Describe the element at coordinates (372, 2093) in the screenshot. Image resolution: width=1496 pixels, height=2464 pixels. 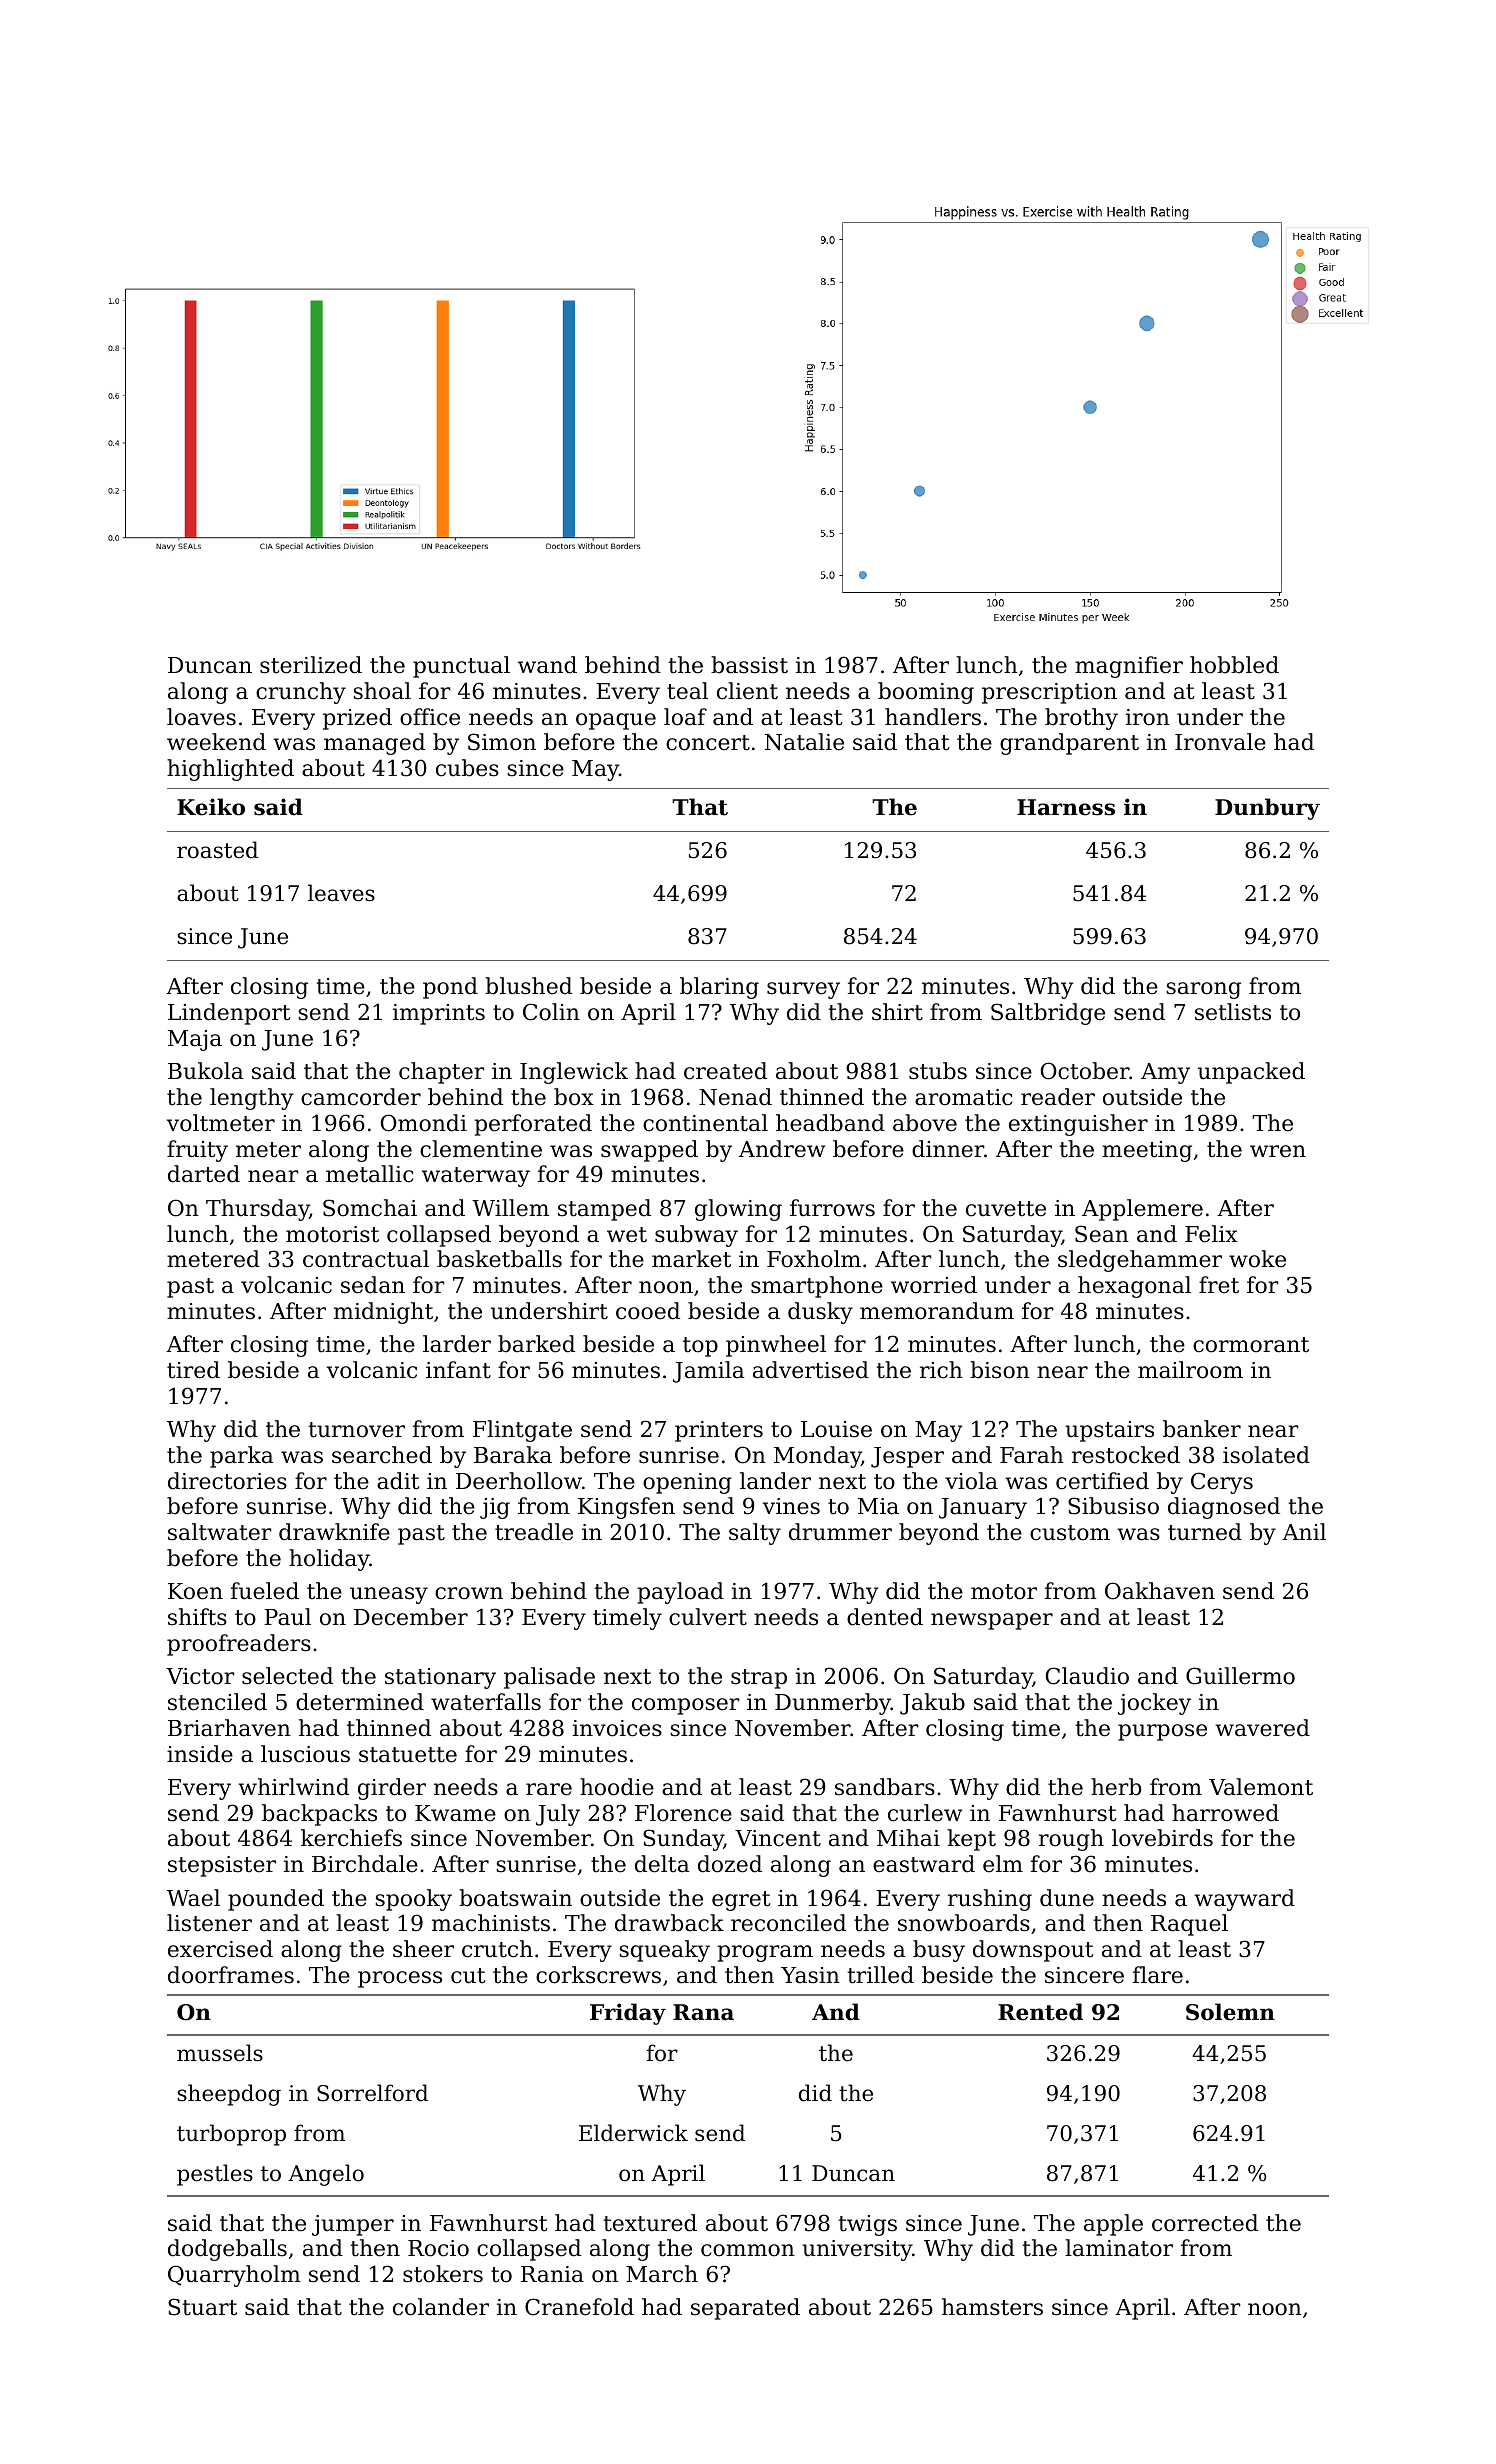
I see `Sorrelford` at that location.
